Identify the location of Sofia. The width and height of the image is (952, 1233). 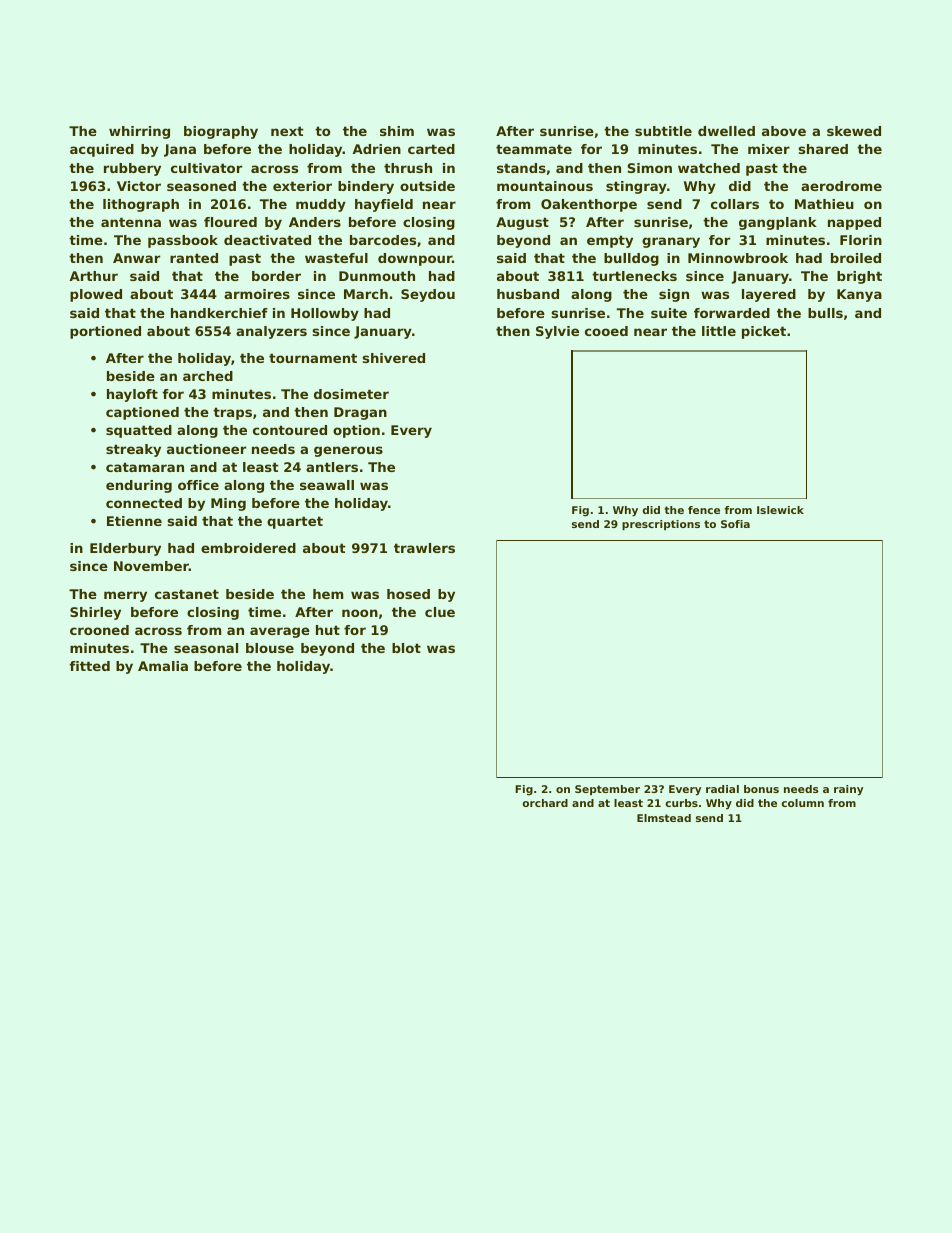
(735, 524).
